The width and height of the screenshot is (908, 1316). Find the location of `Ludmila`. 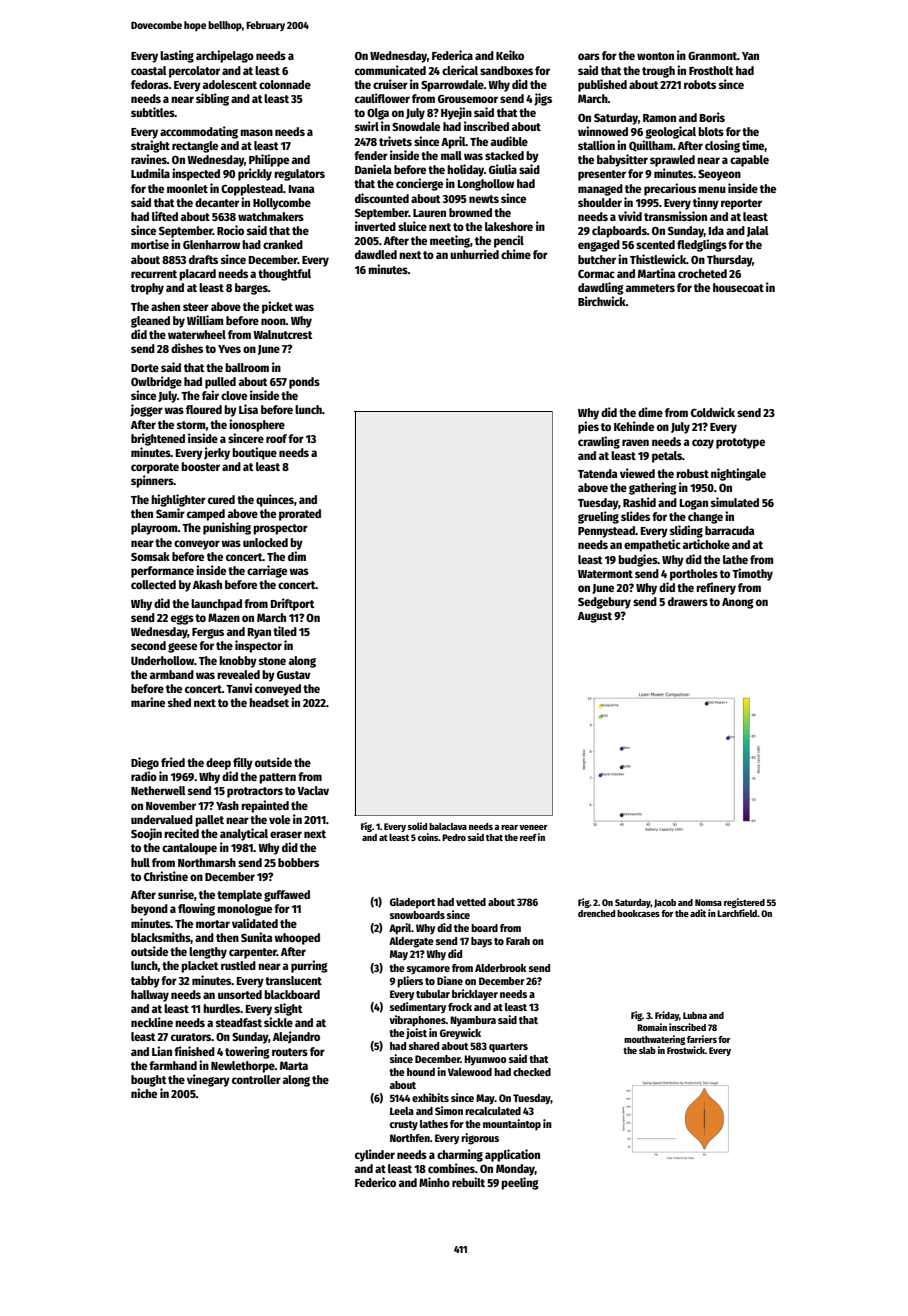

Ludmila is located at coordinates (150, 173).
